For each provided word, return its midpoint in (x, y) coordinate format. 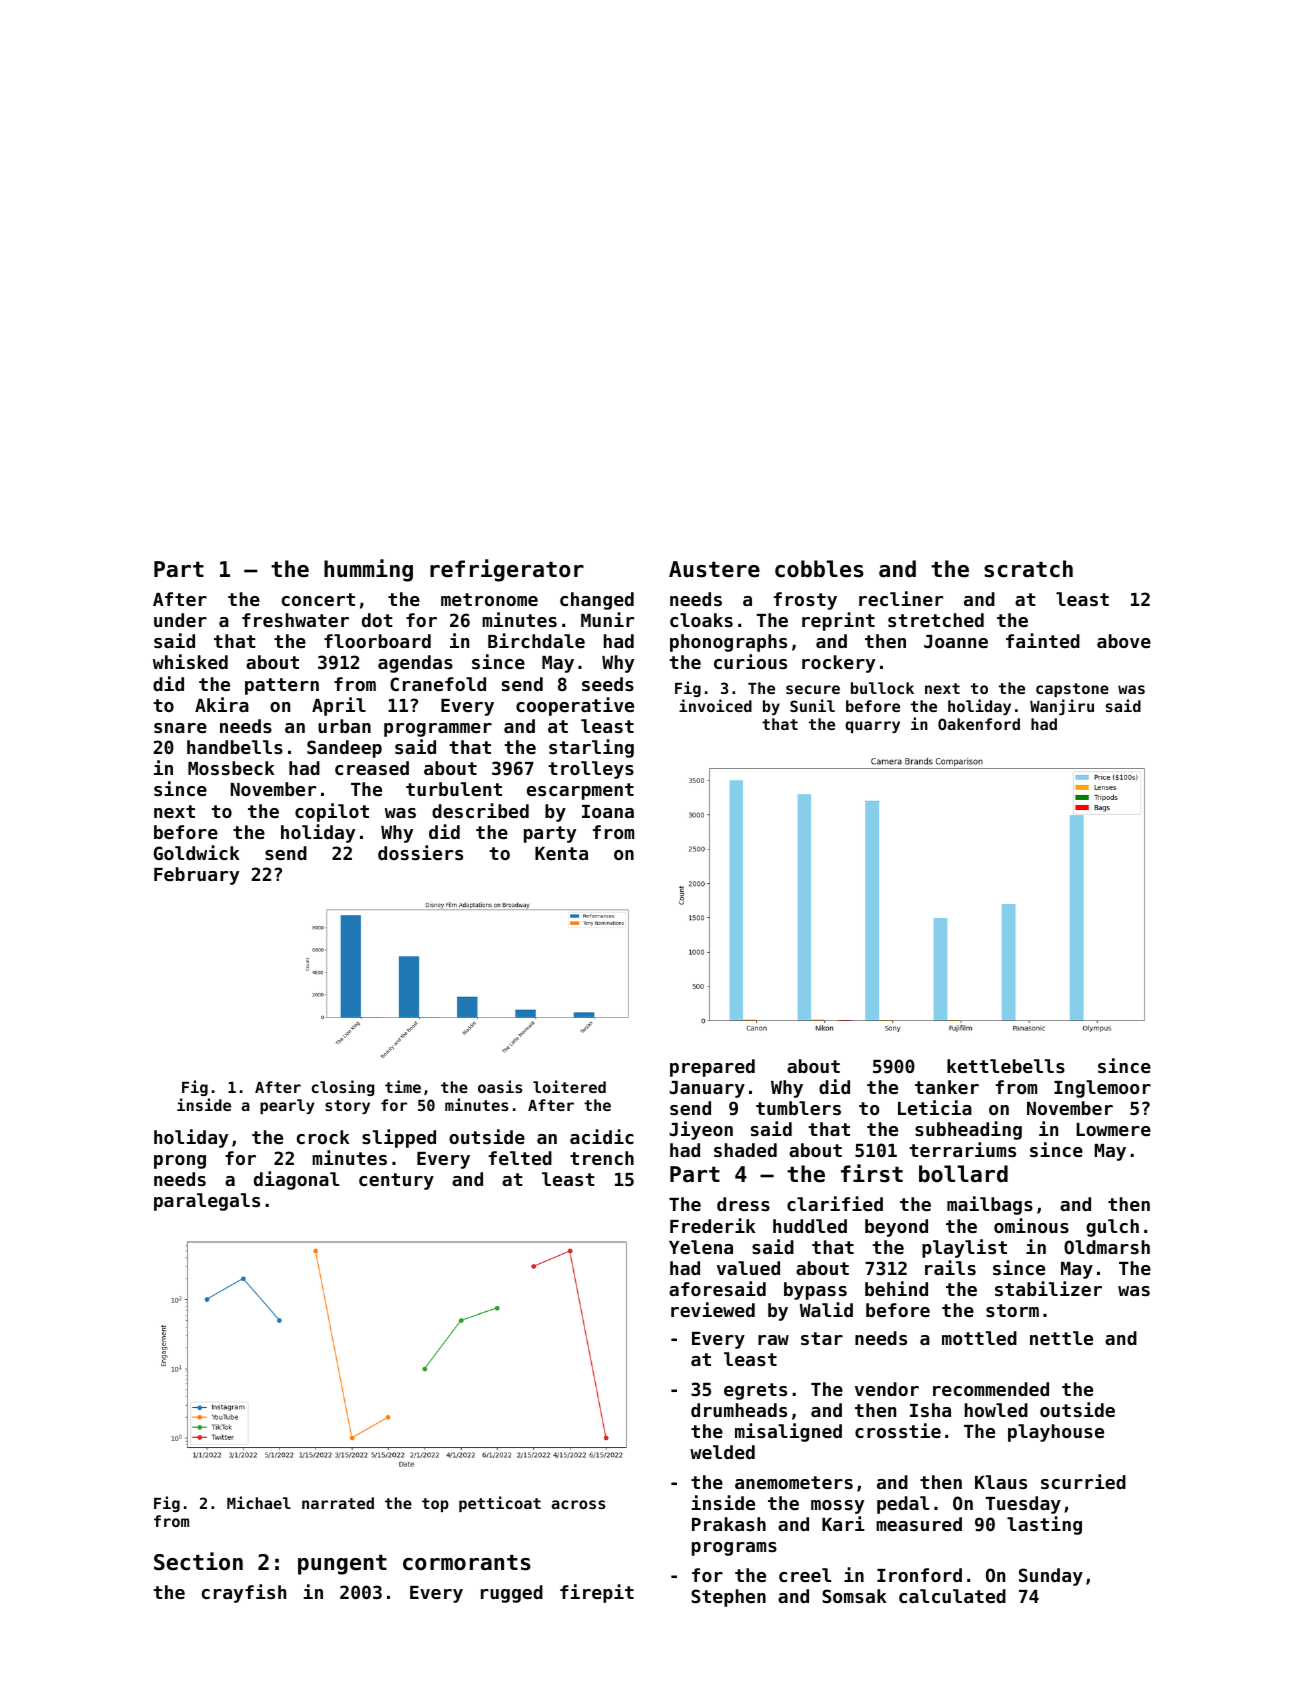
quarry (872, 727)
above (1124, 641)
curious (750, 661)
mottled (979, 1338)
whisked (190, 661)
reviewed (713, 1309)
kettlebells (1006, 1066)
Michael (259, 1502)
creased (372, 768)
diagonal (296, 1180)
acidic (602, 1136)
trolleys (591, 770)
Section (198, 1561)
